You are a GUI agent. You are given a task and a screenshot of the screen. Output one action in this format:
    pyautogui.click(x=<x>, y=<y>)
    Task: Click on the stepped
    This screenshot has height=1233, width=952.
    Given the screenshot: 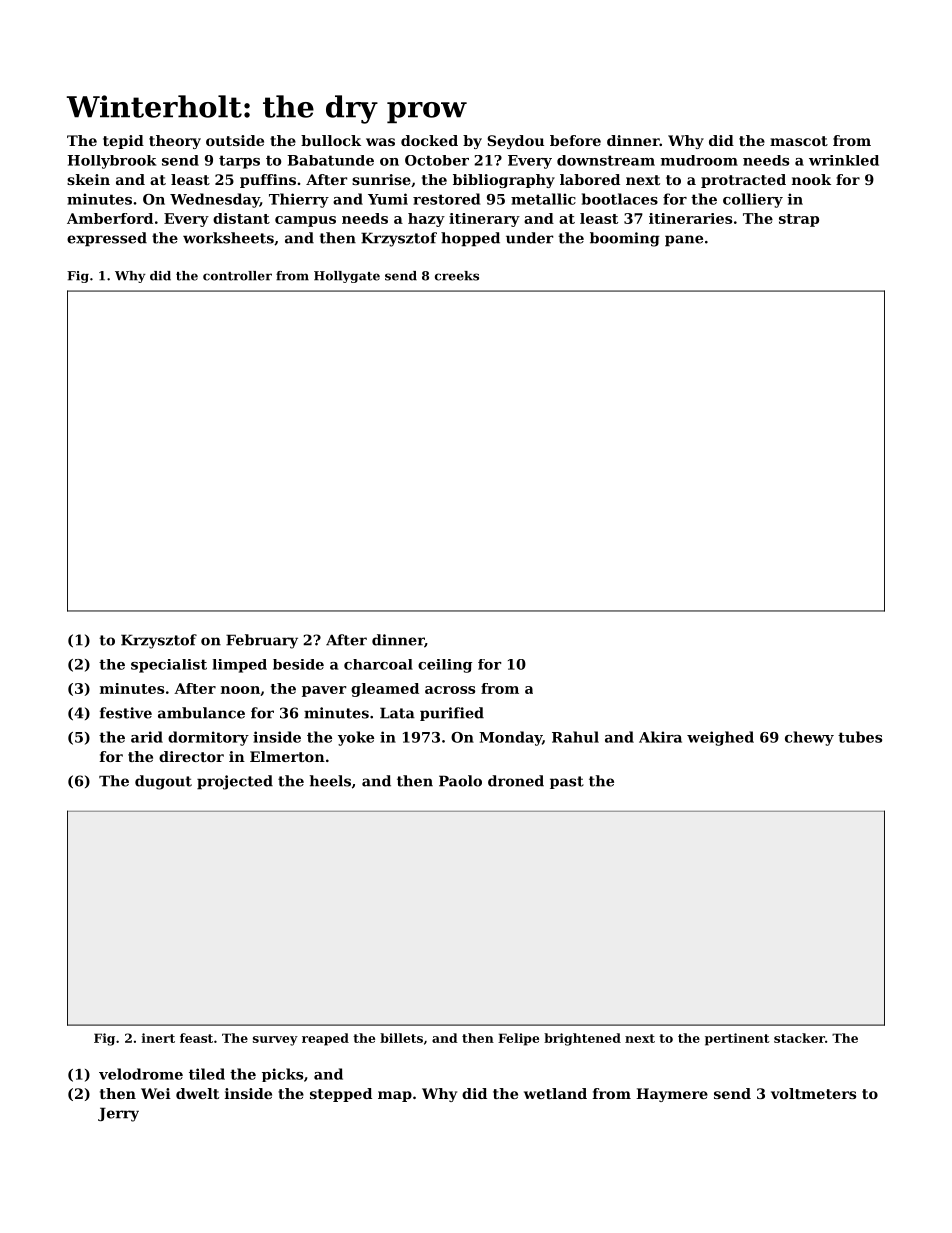 What is the action you would take?
    pyautogui.click(x=341, y=1095)
